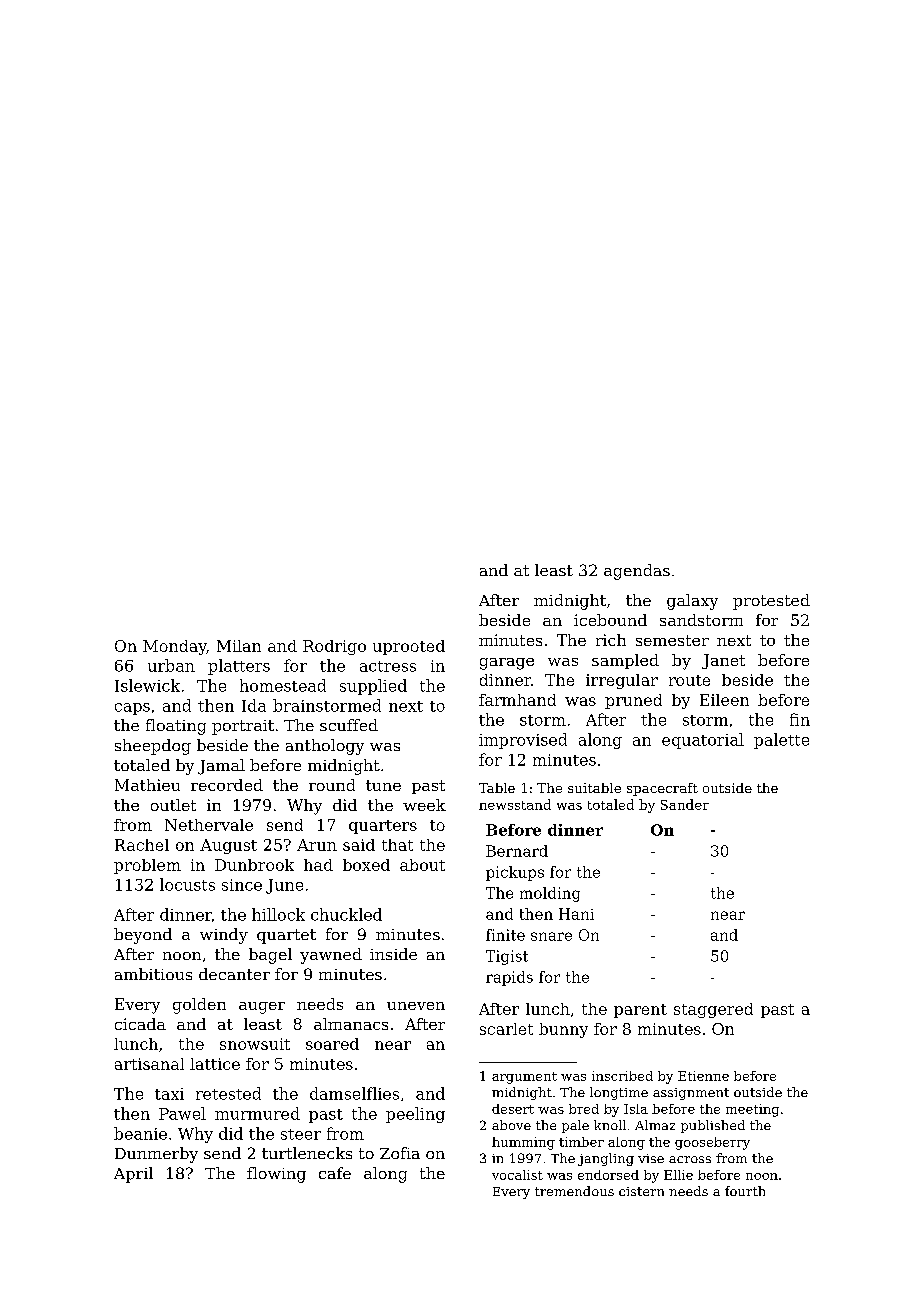 The width and height of the screenshot is (924, 1308). Describe the element at coordinates (505, 935) in the screenshot. I see `finite` at that location.
